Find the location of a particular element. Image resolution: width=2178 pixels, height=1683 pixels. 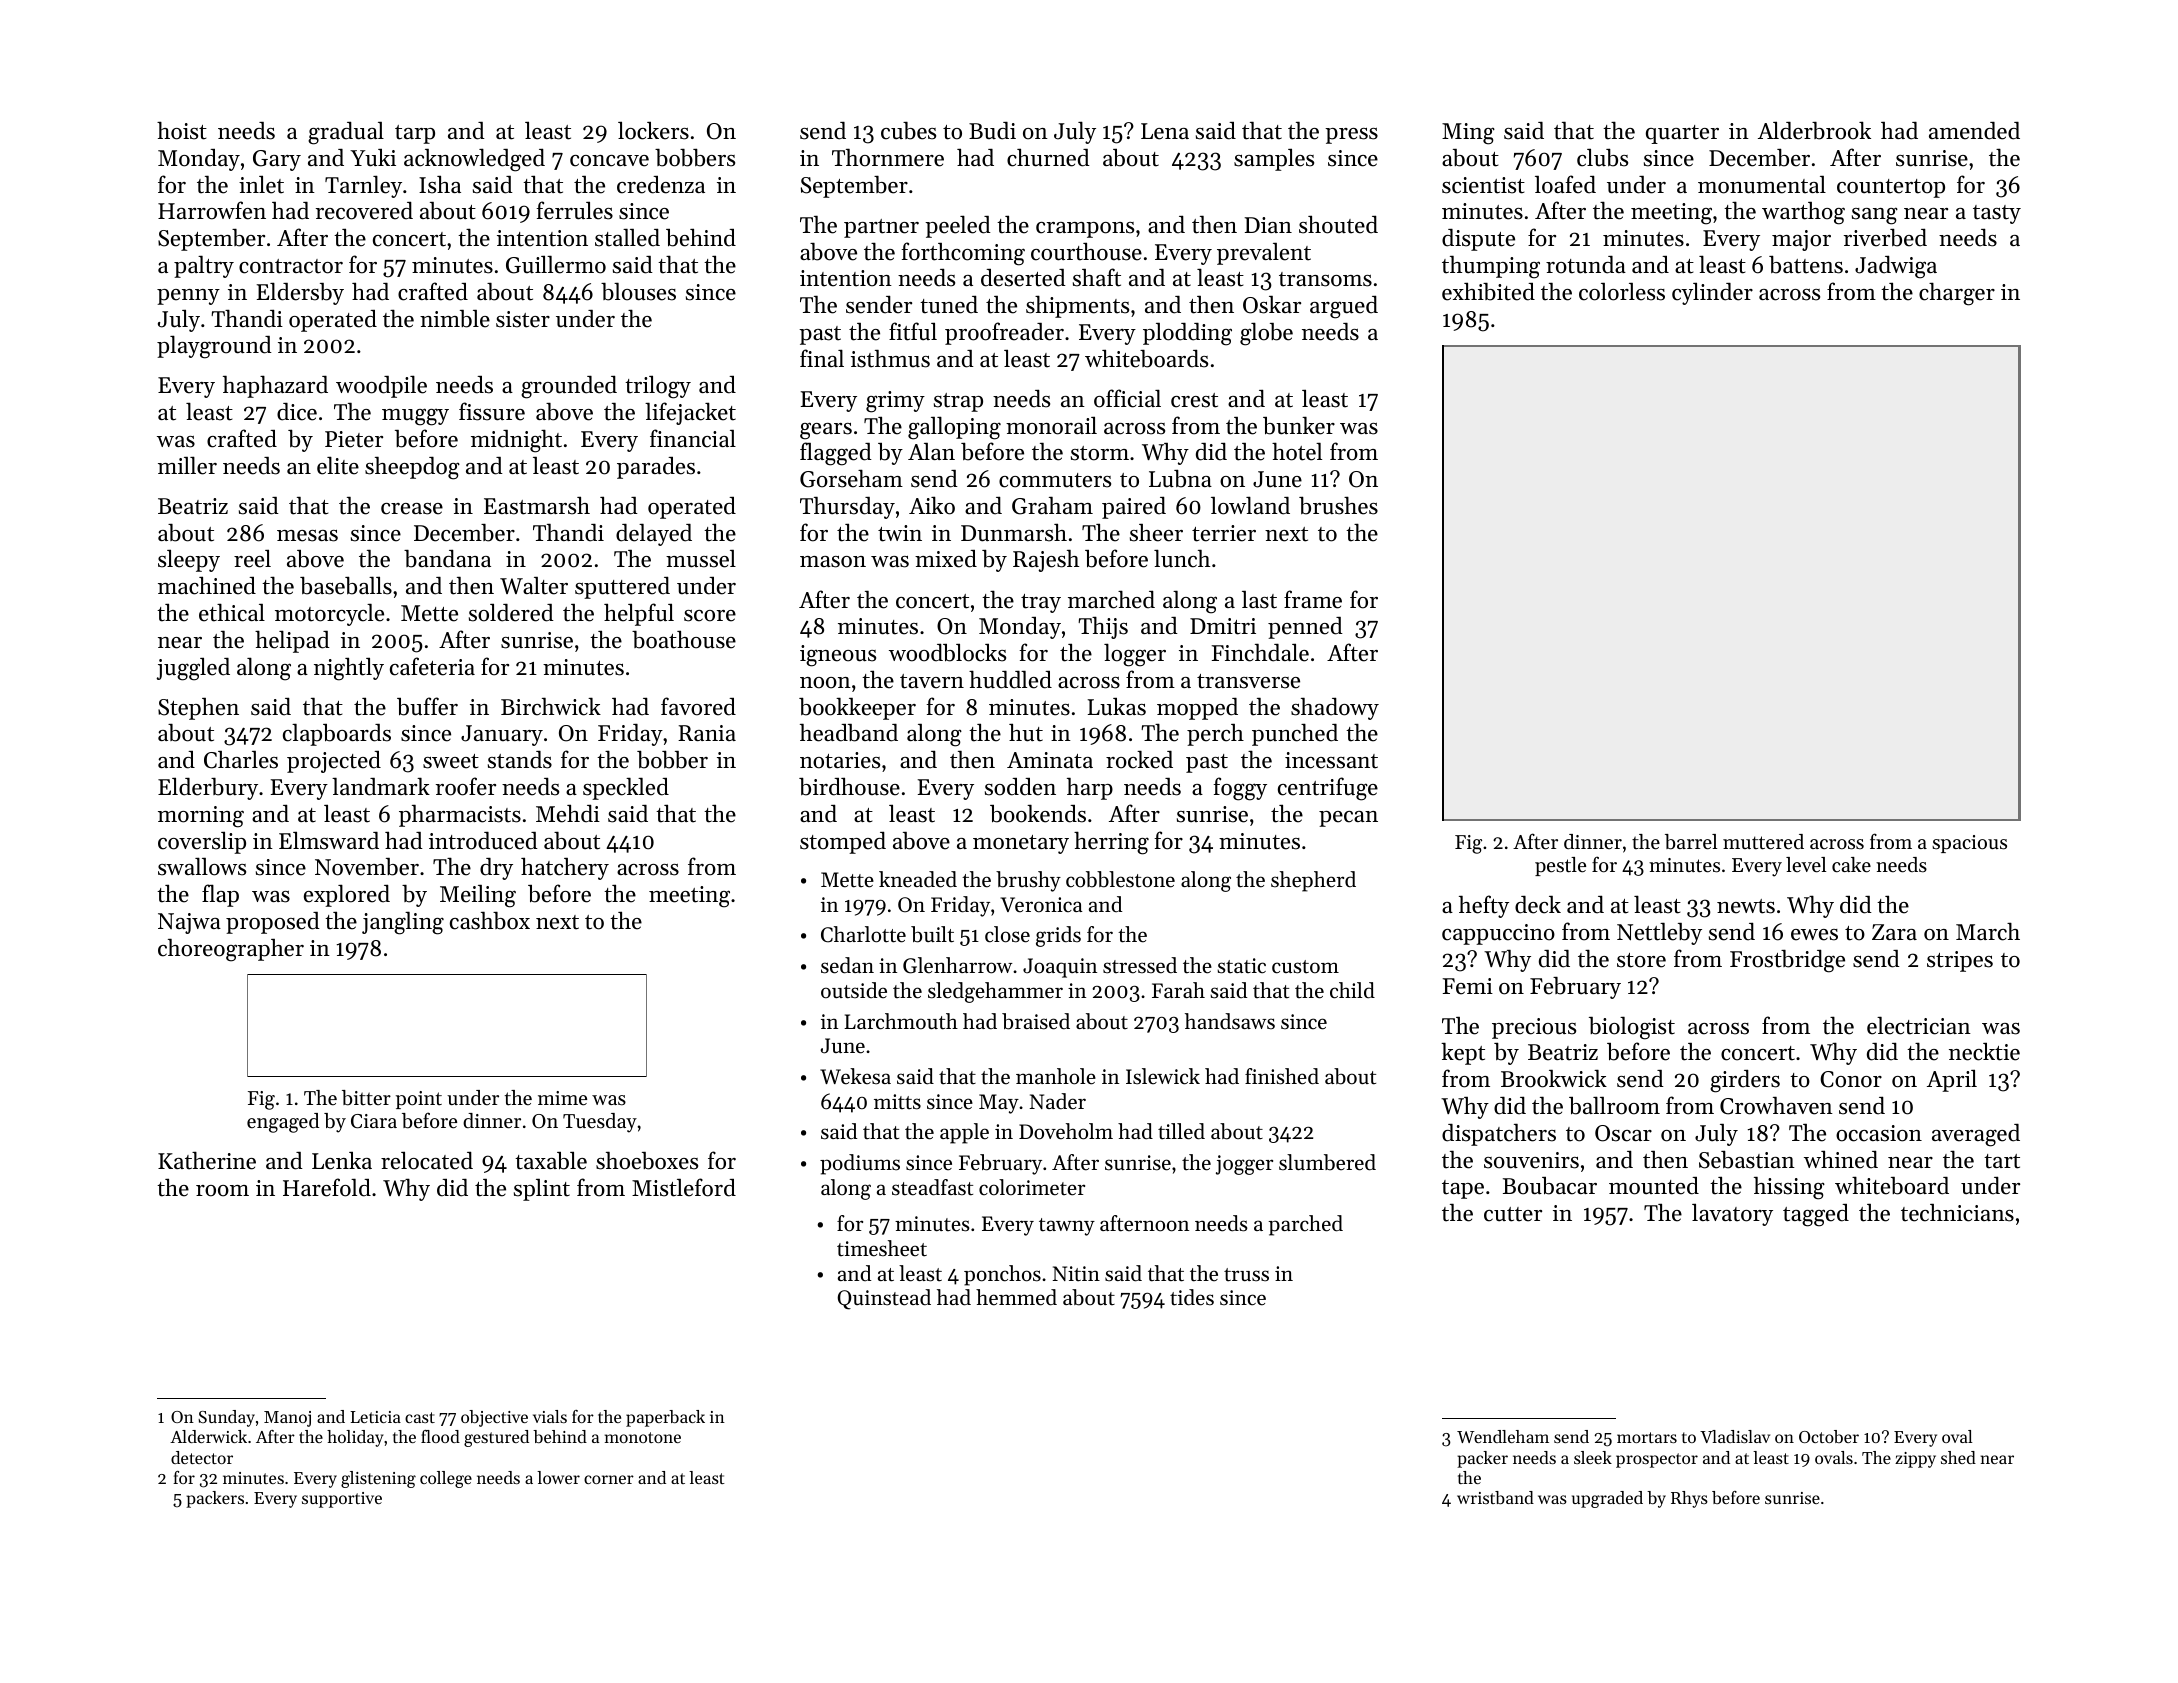

Guillermo is located at coordinates (556, 264).
